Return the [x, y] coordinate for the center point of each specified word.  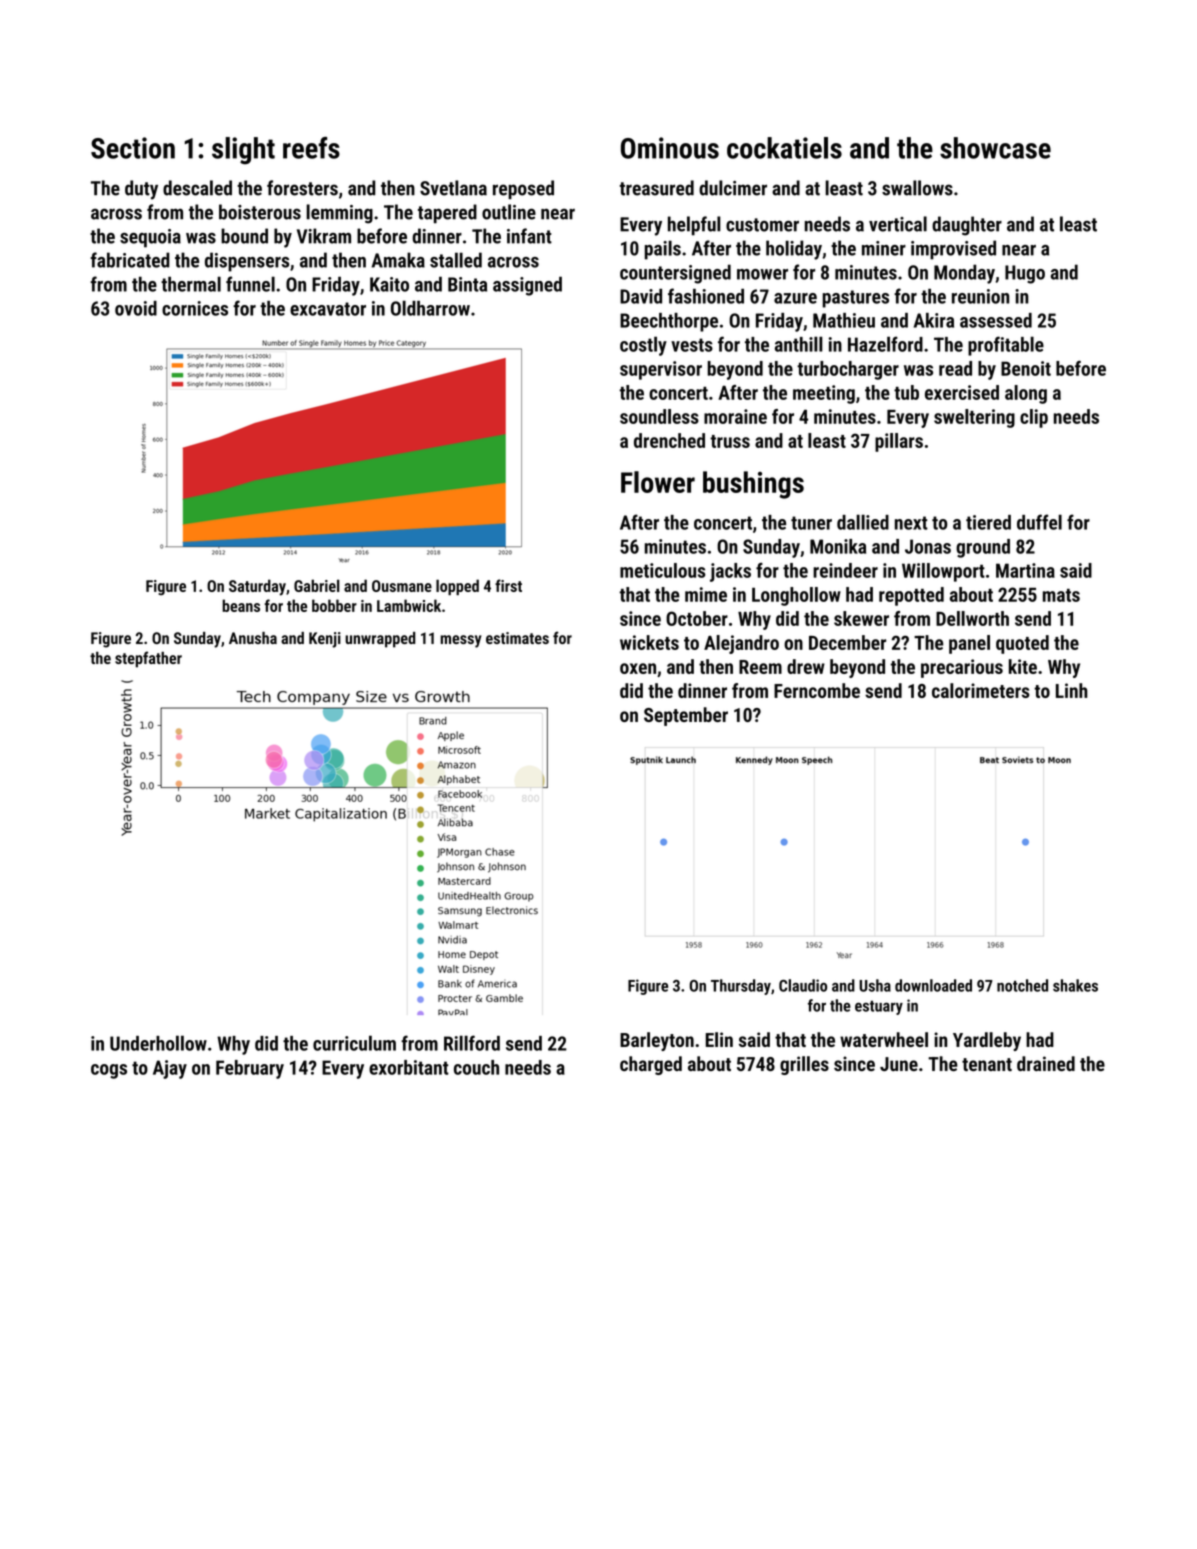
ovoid [136, 308]
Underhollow [158, 1043]
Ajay [170, 1069]
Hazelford [885, 344]
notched [1022, 985]
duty [141, 190]
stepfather [148, 659]
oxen [638, 668]
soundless [659, 416]
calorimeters [981, 690]
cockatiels [784, 148]
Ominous [670, 148]
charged [651, 1065]
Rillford [472, 1043]
